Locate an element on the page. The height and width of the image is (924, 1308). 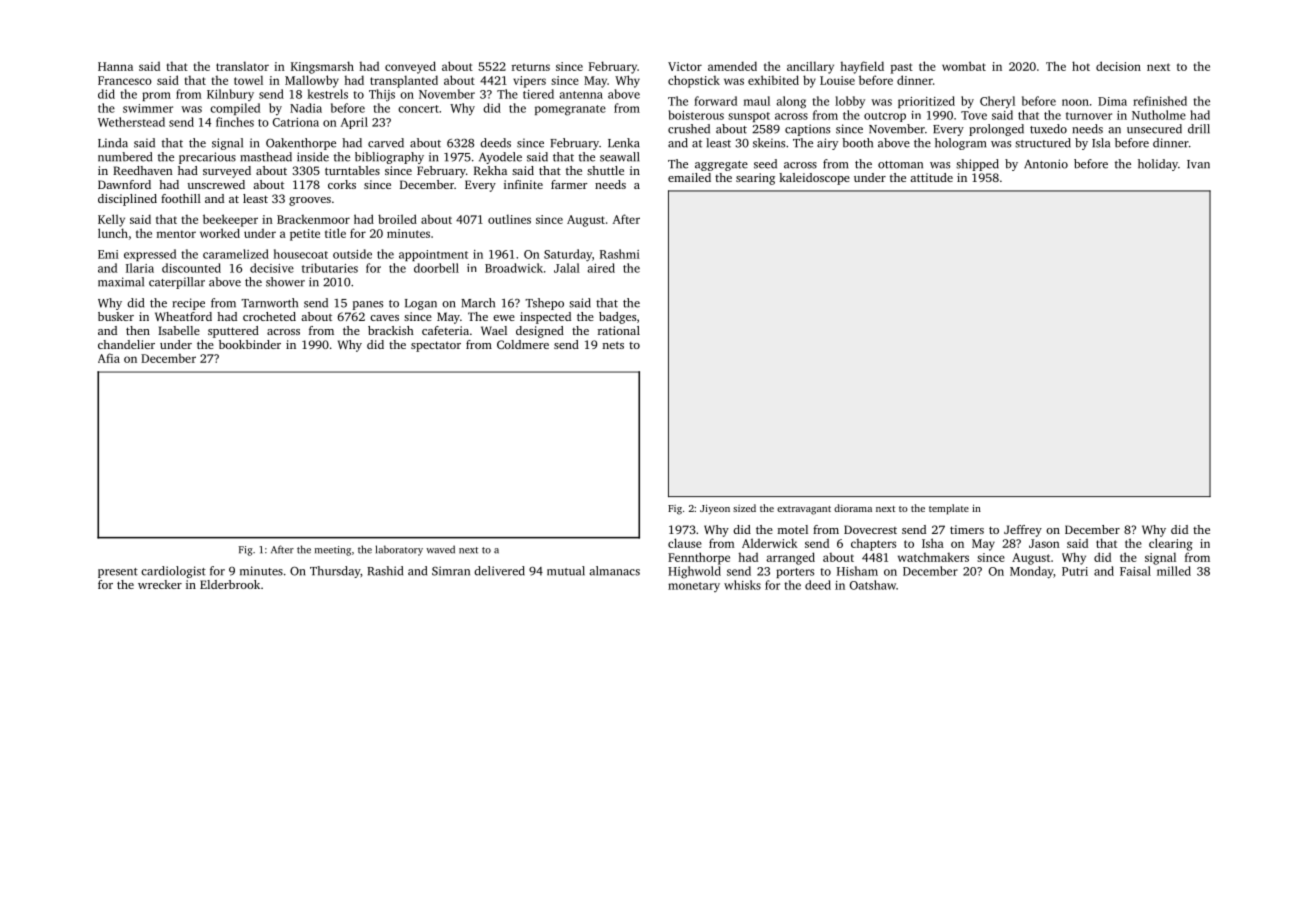
outlines is located at coordinates (509, 219).
